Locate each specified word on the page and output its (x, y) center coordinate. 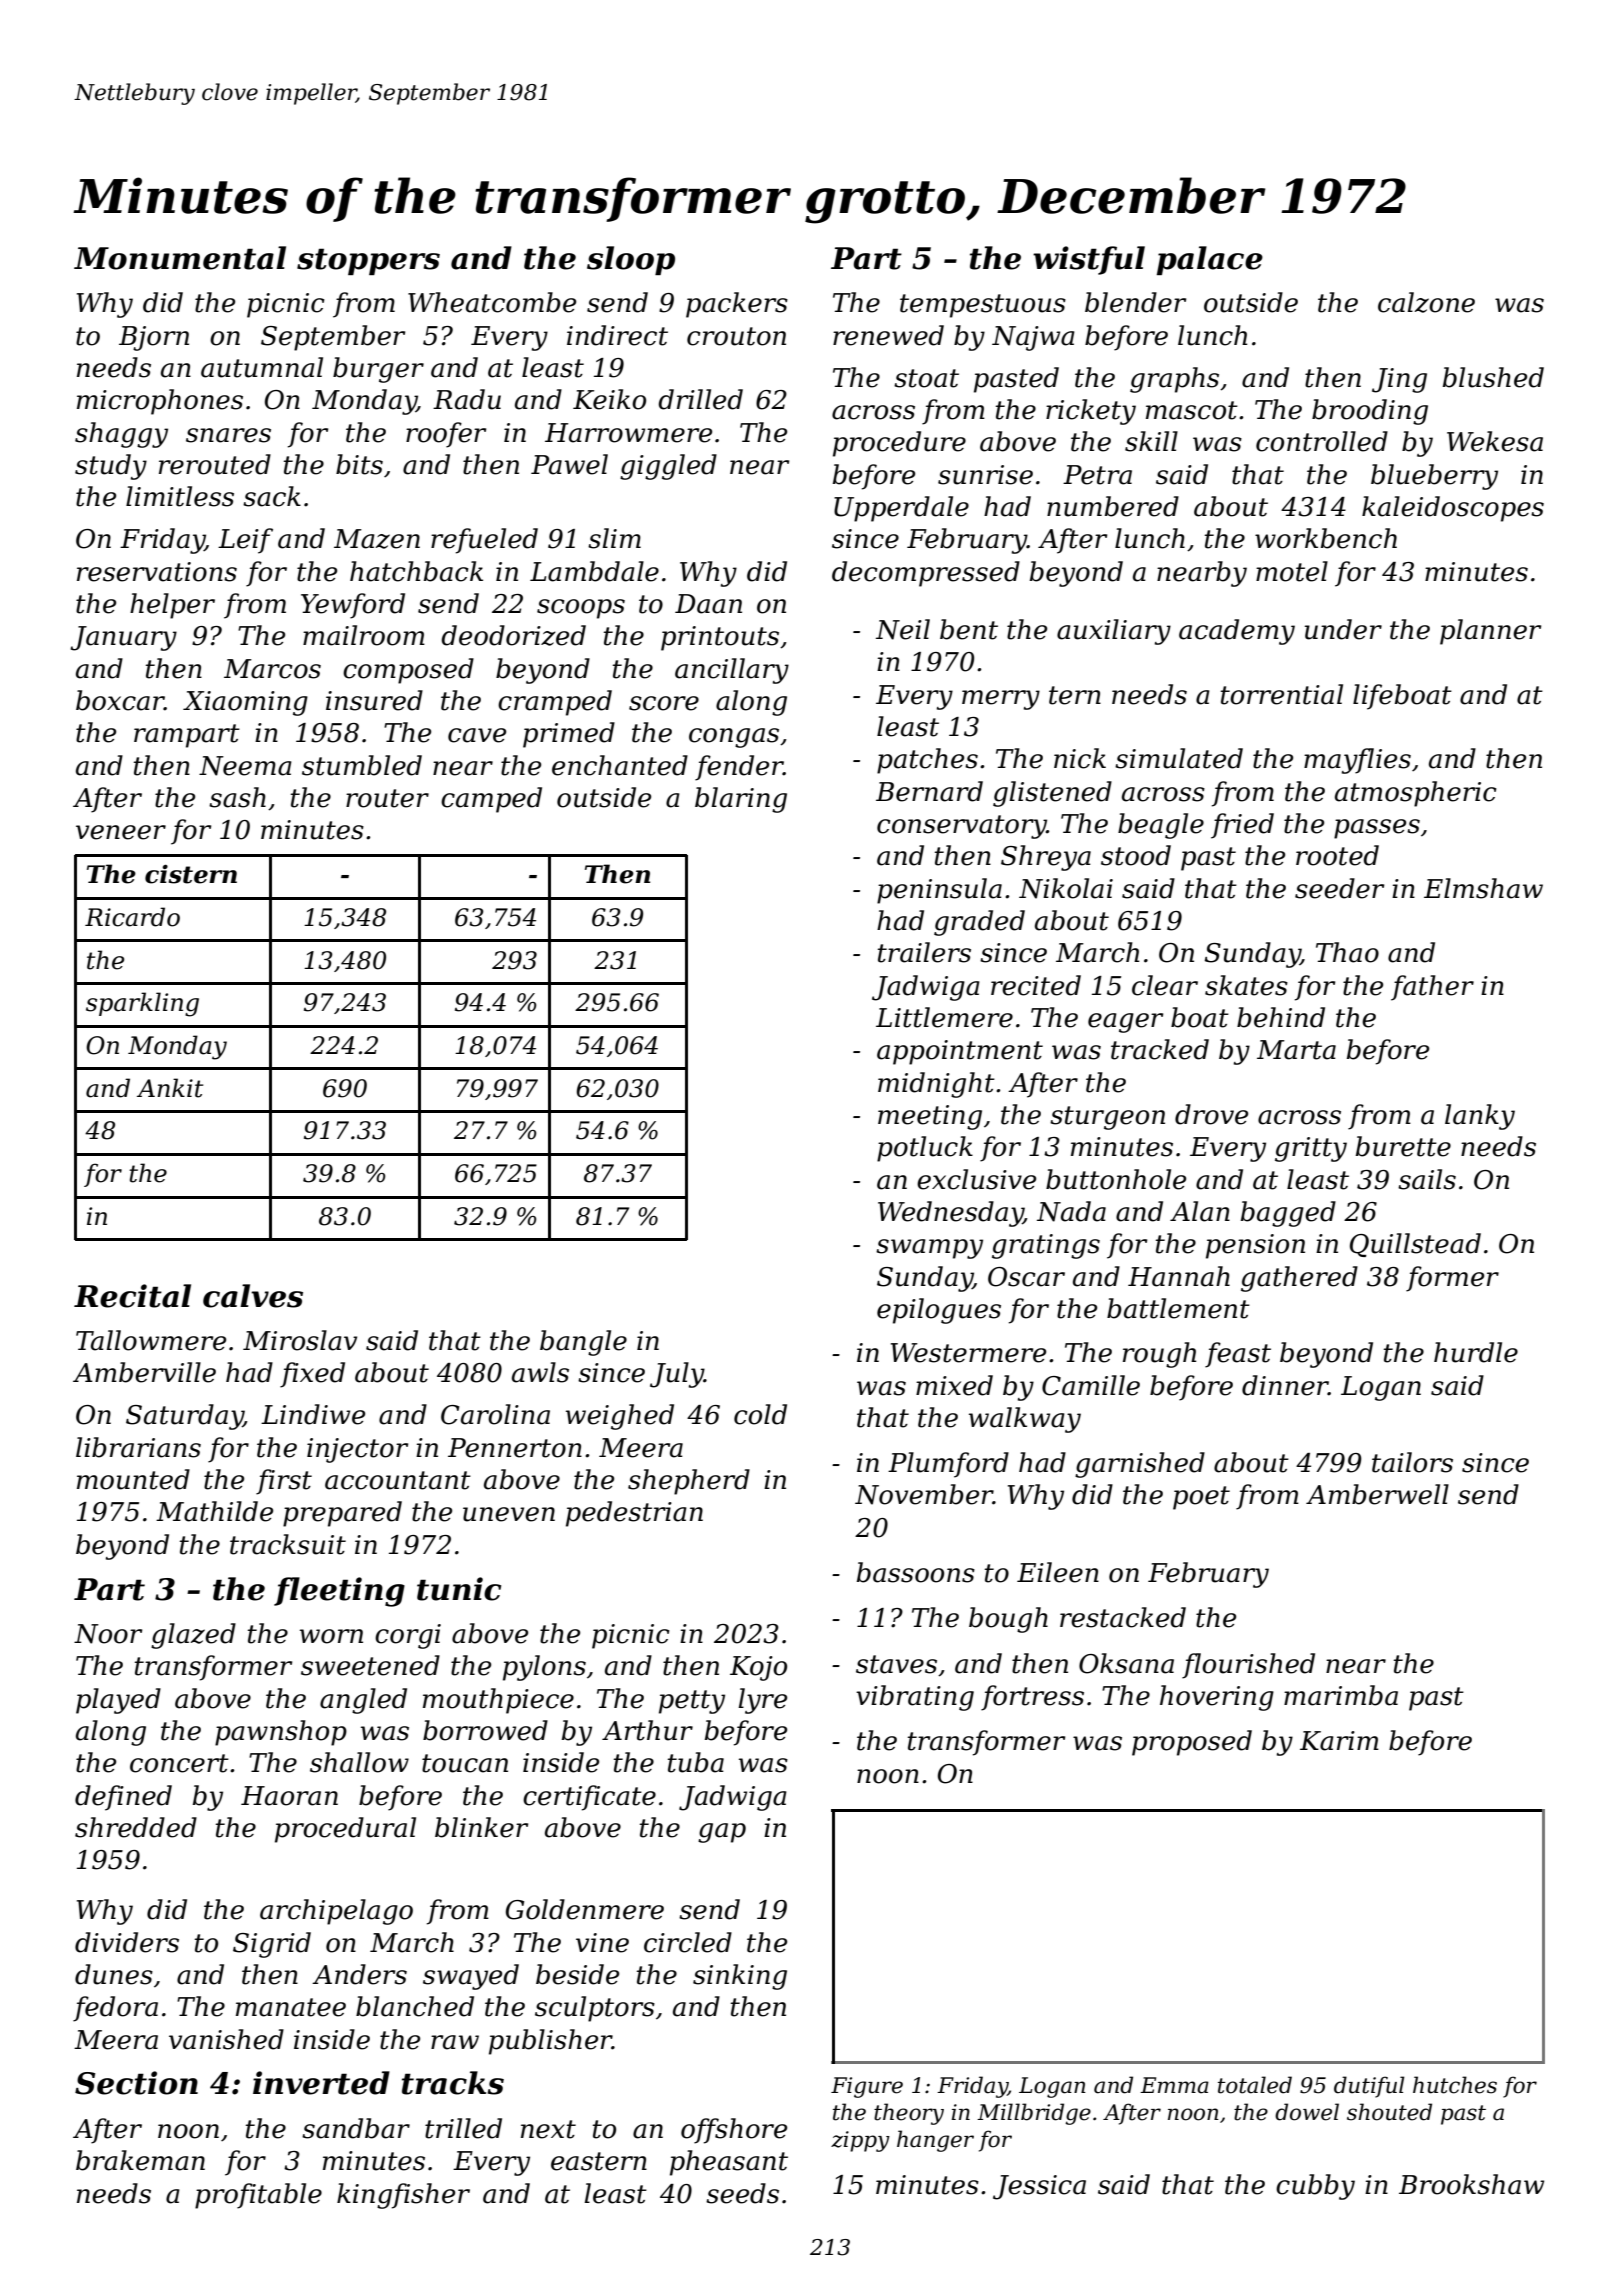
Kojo (758, 1668)
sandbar (356, 2128)
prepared (342, 1514)
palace (1210, 260)
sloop (631, 260)
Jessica (1039, 2187)
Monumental (180, 258)
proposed (1192, 1743)
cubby (1315, 2187)
